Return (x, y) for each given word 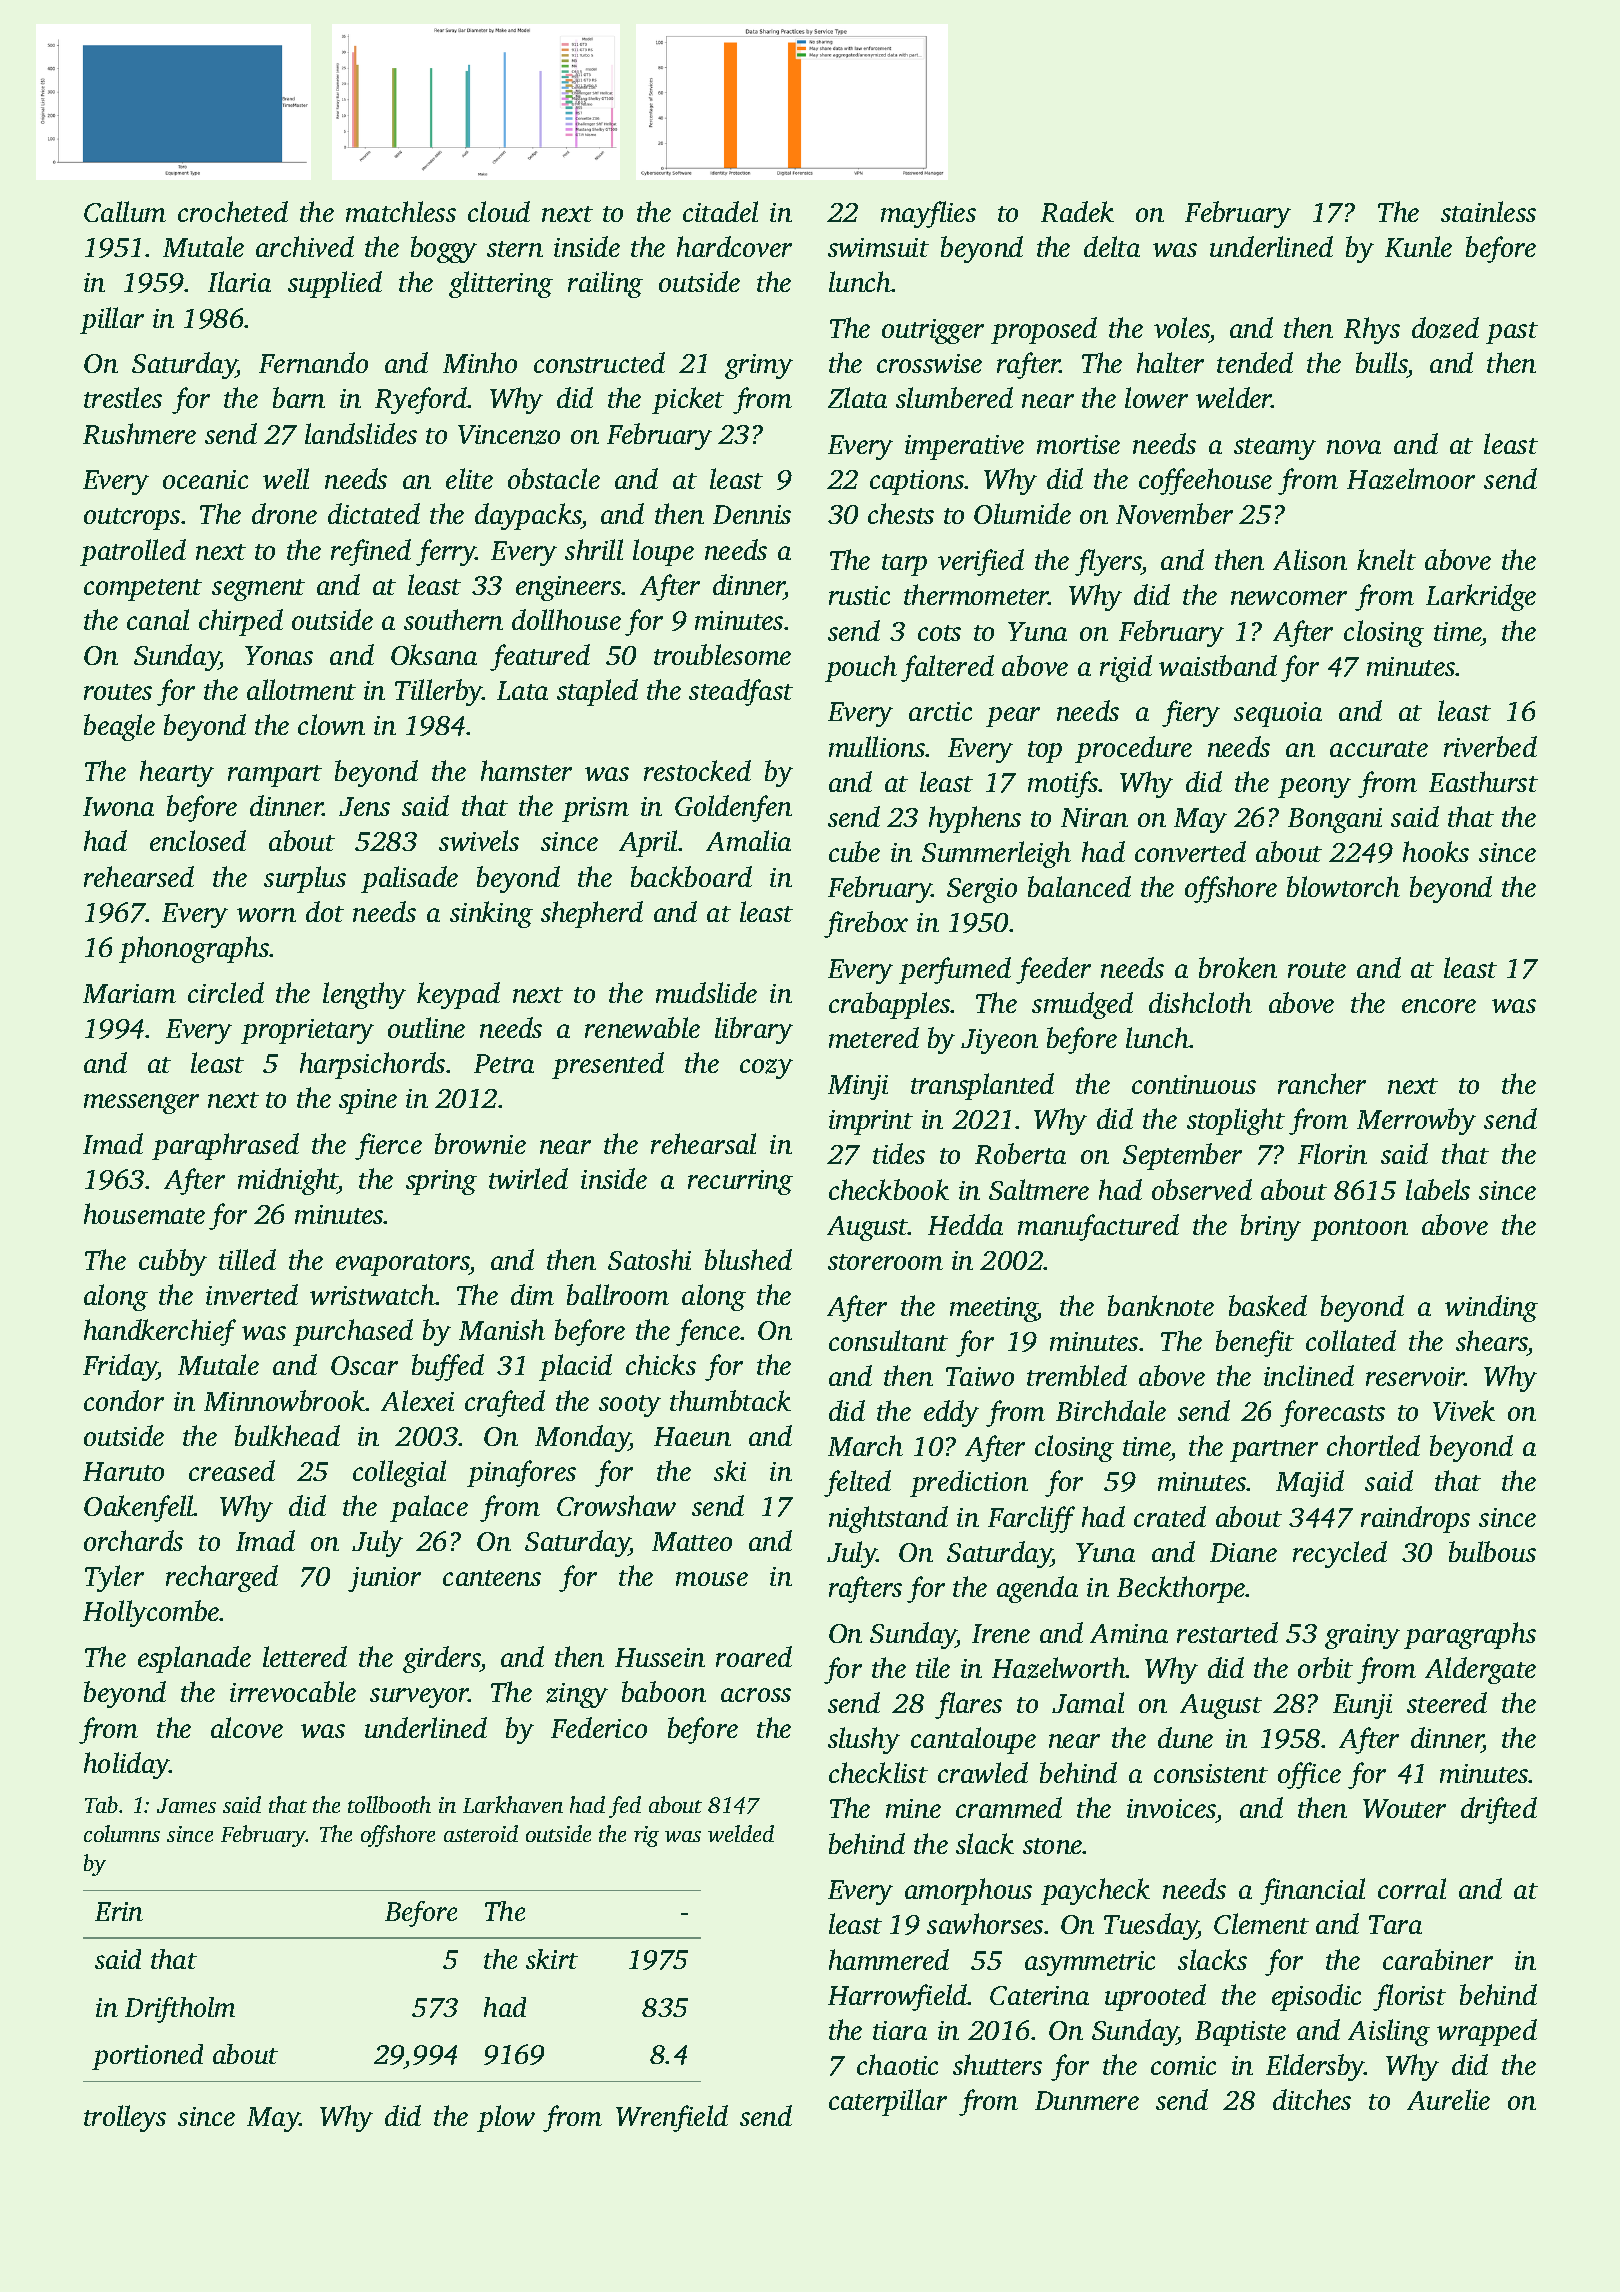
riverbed (1490, 746)
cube (854, 851)
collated (1351, 1340)
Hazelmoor (1411, 479)
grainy (1362, 1636)
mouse (712, 1579)
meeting (994, 1309)
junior (384, 1579)
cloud (499, 211)
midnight (288, 1181)
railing (605, 284)
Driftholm (180, 2010)
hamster (526, 770)
